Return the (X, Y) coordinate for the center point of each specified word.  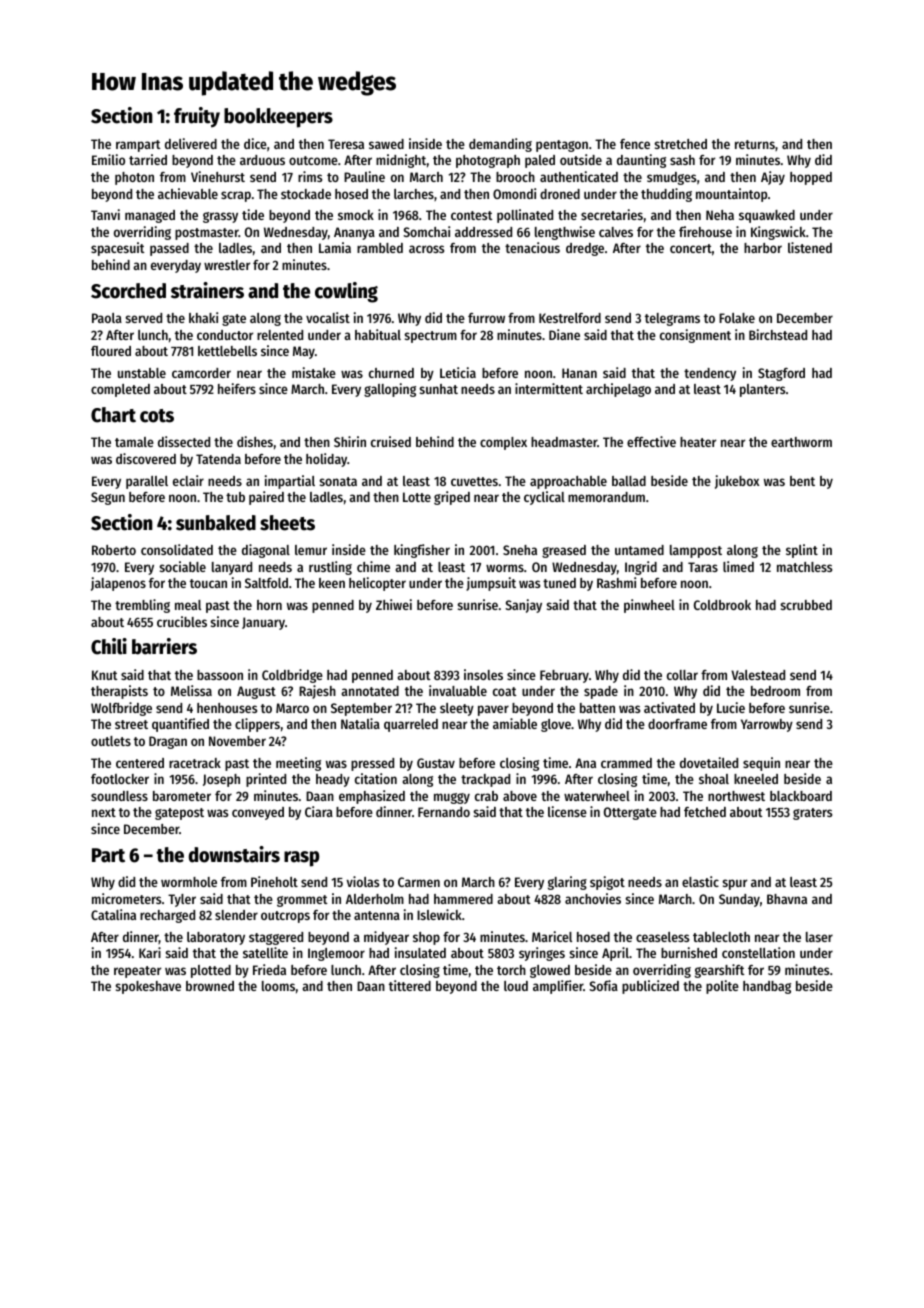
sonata (338, 481)
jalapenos (118, 584)
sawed (386, 144)
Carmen (419, 882)
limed (738, 566)
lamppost (696, 551)
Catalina (113, 914)
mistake (314, 372)
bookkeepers (278, 118)
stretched (680, 144)
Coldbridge (292, 676)
